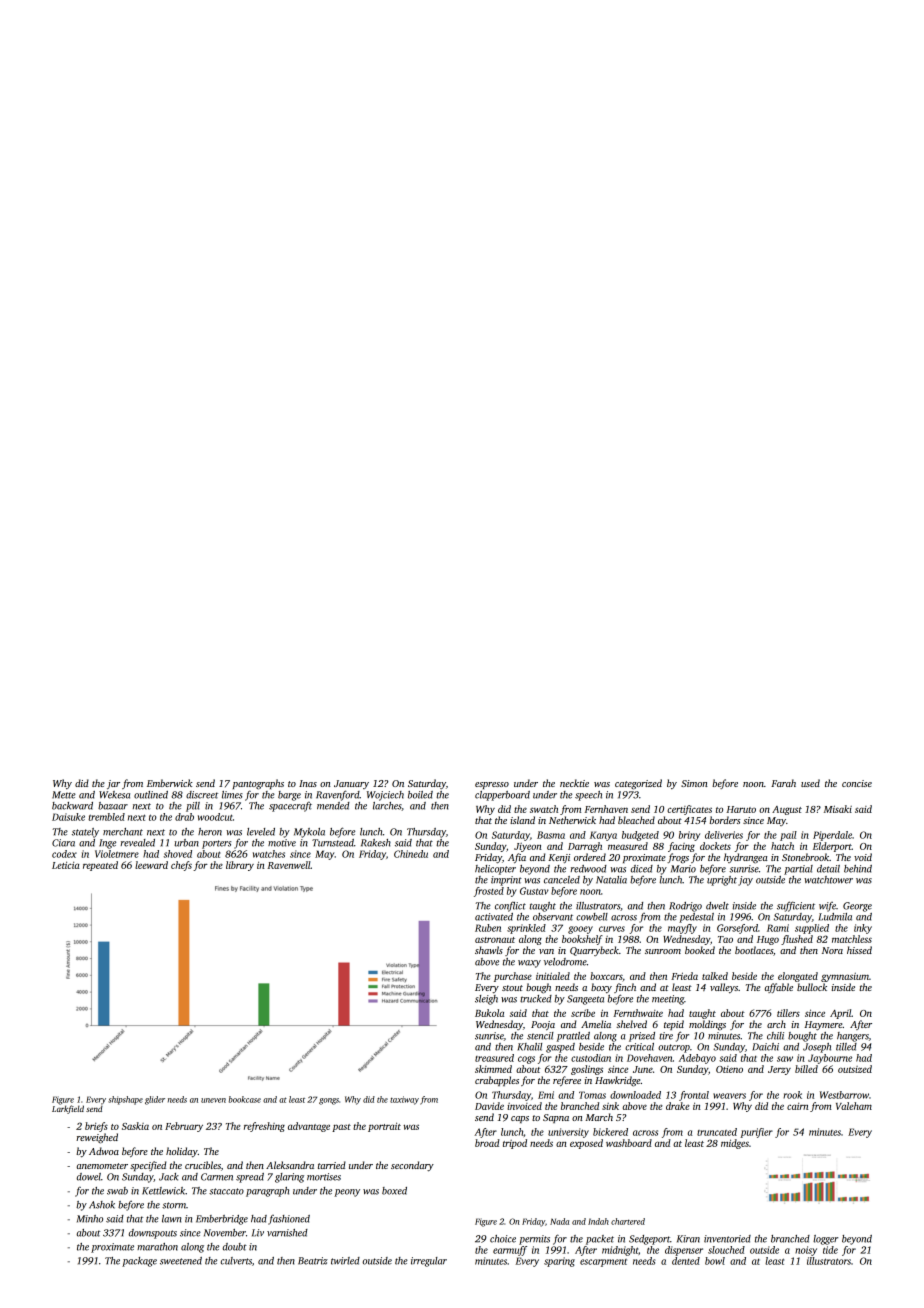 This page has height=1308, width=924. Describe the element at coordinates (488, 928) in the page. I see `Ruben` at that location.
